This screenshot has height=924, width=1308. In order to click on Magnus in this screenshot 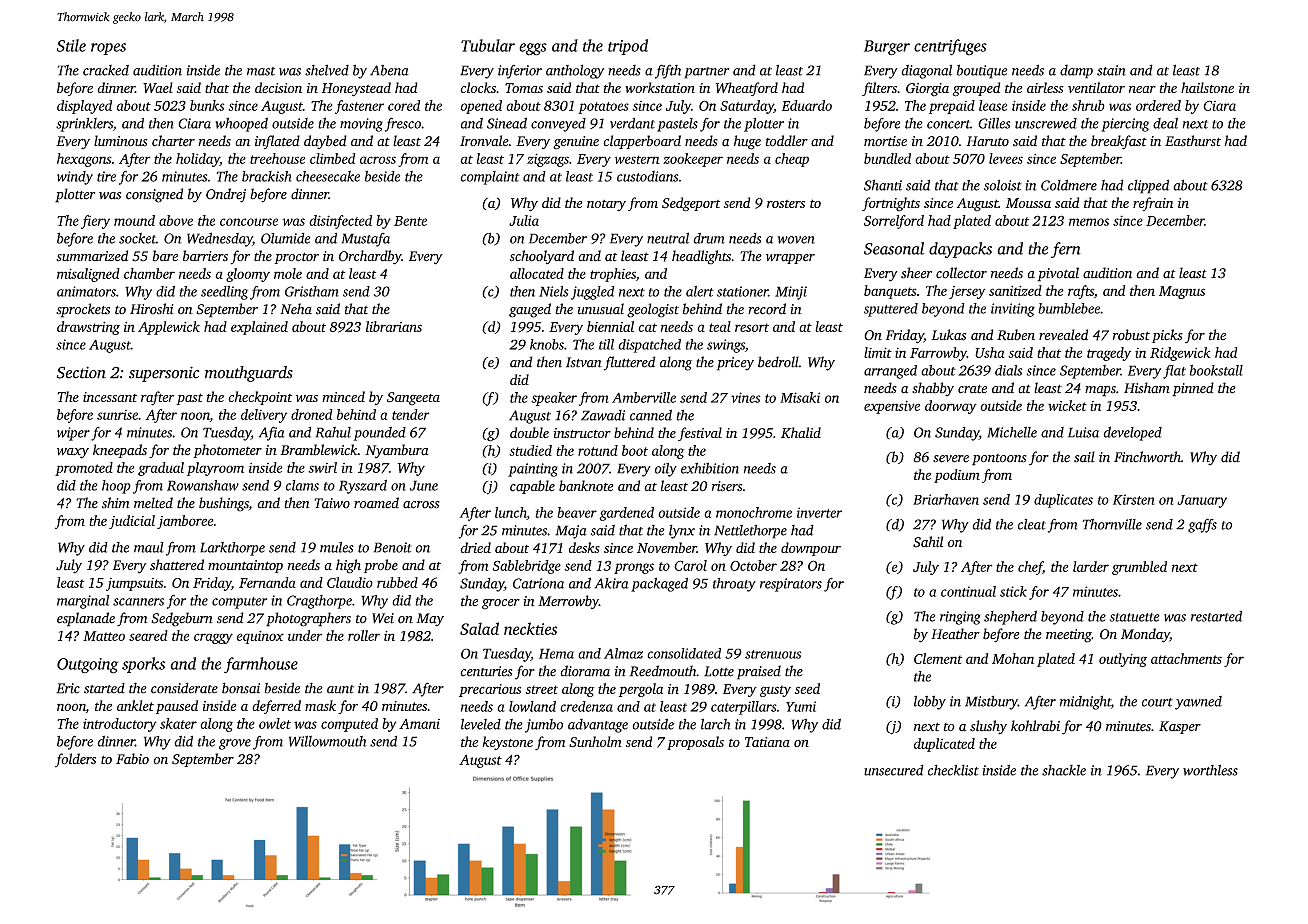, I will do `click(1182, 292)`.
